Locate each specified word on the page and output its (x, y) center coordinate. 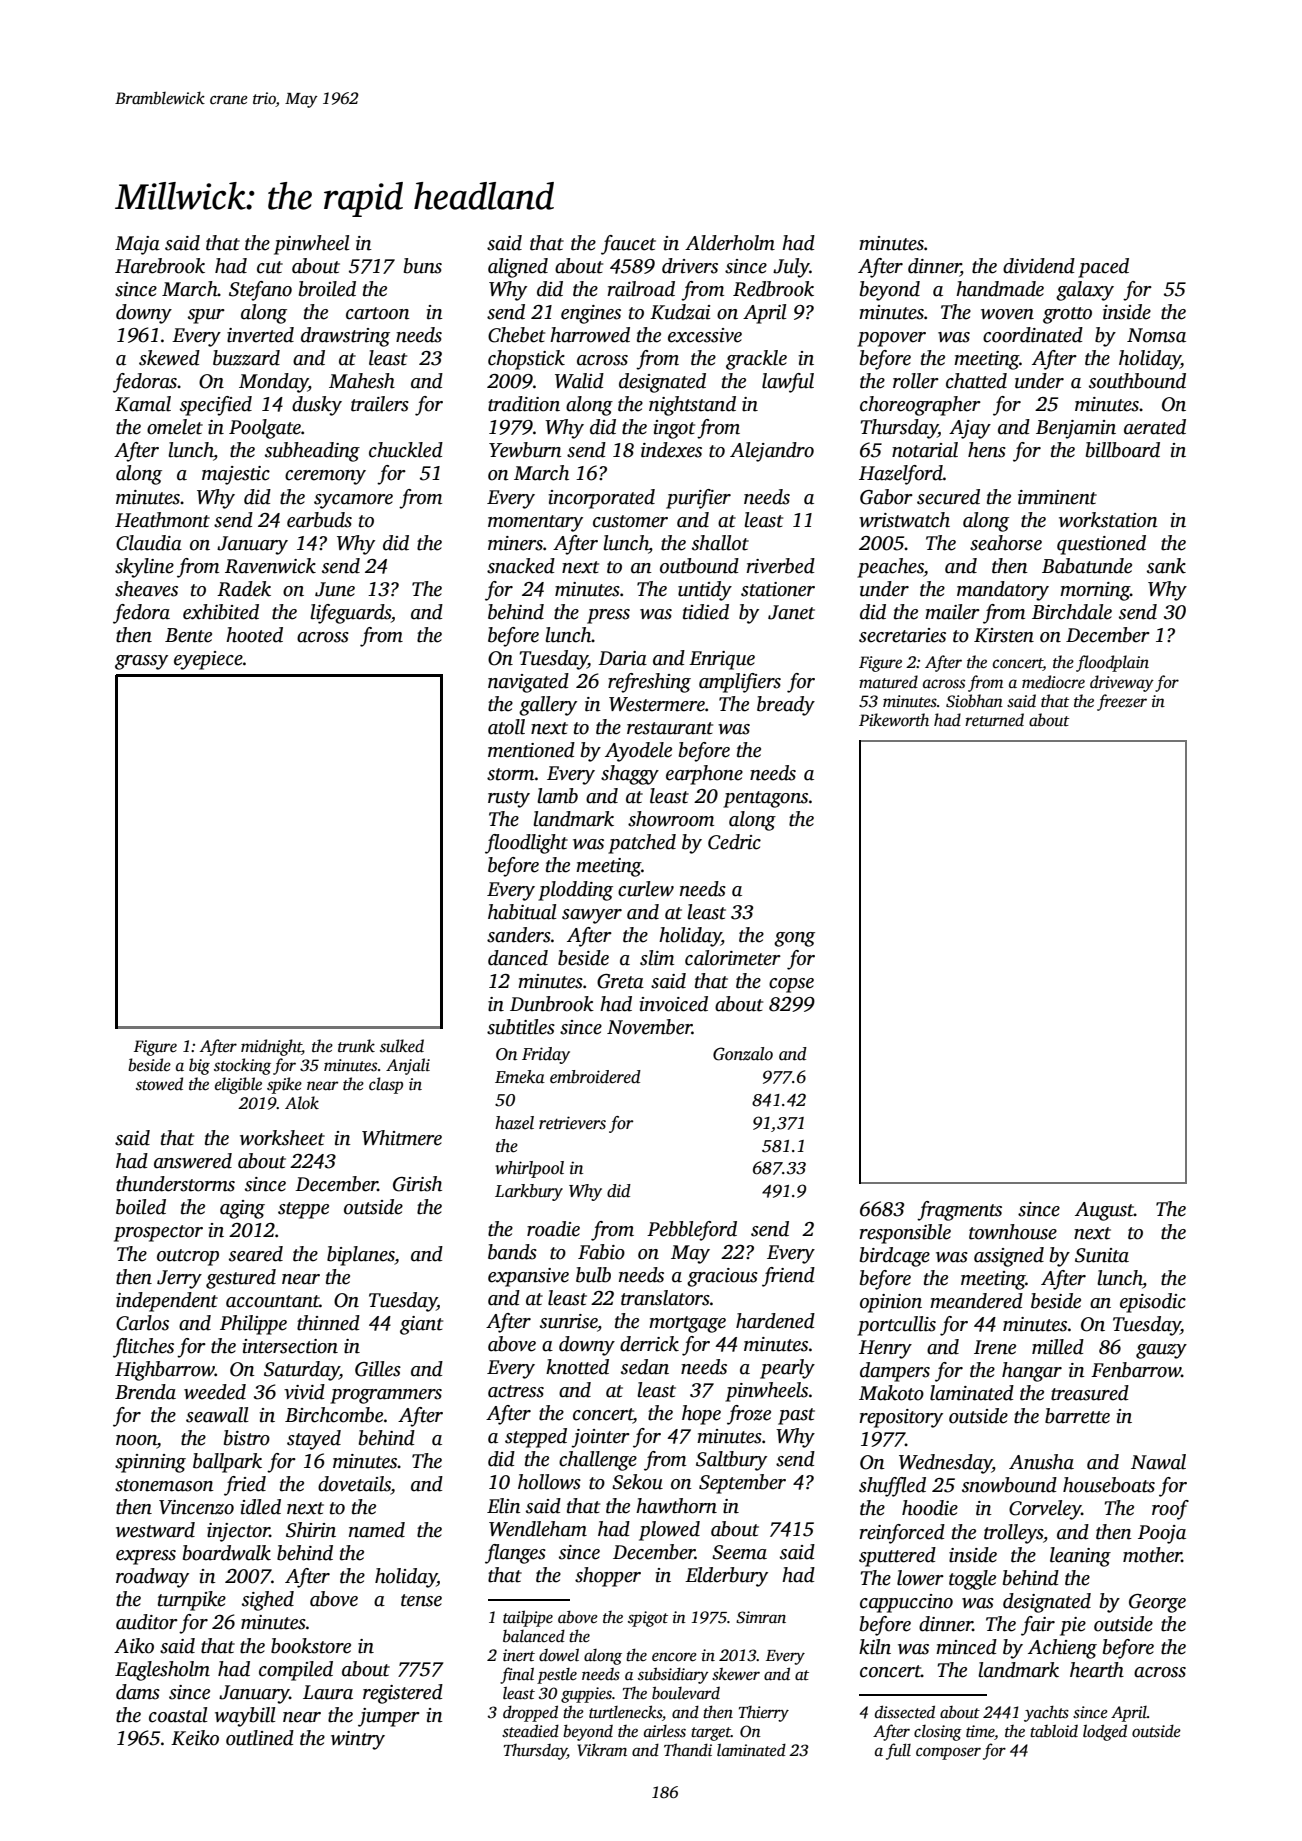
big (199, 1066)
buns (423, 266)
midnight (271, 1047)
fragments (959, 1211)
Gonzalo (743, 1054)
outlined (260, 1738)
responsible (905, 1234)
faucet (628, 245)
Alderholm (730, 243)
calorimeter (733, 958)
